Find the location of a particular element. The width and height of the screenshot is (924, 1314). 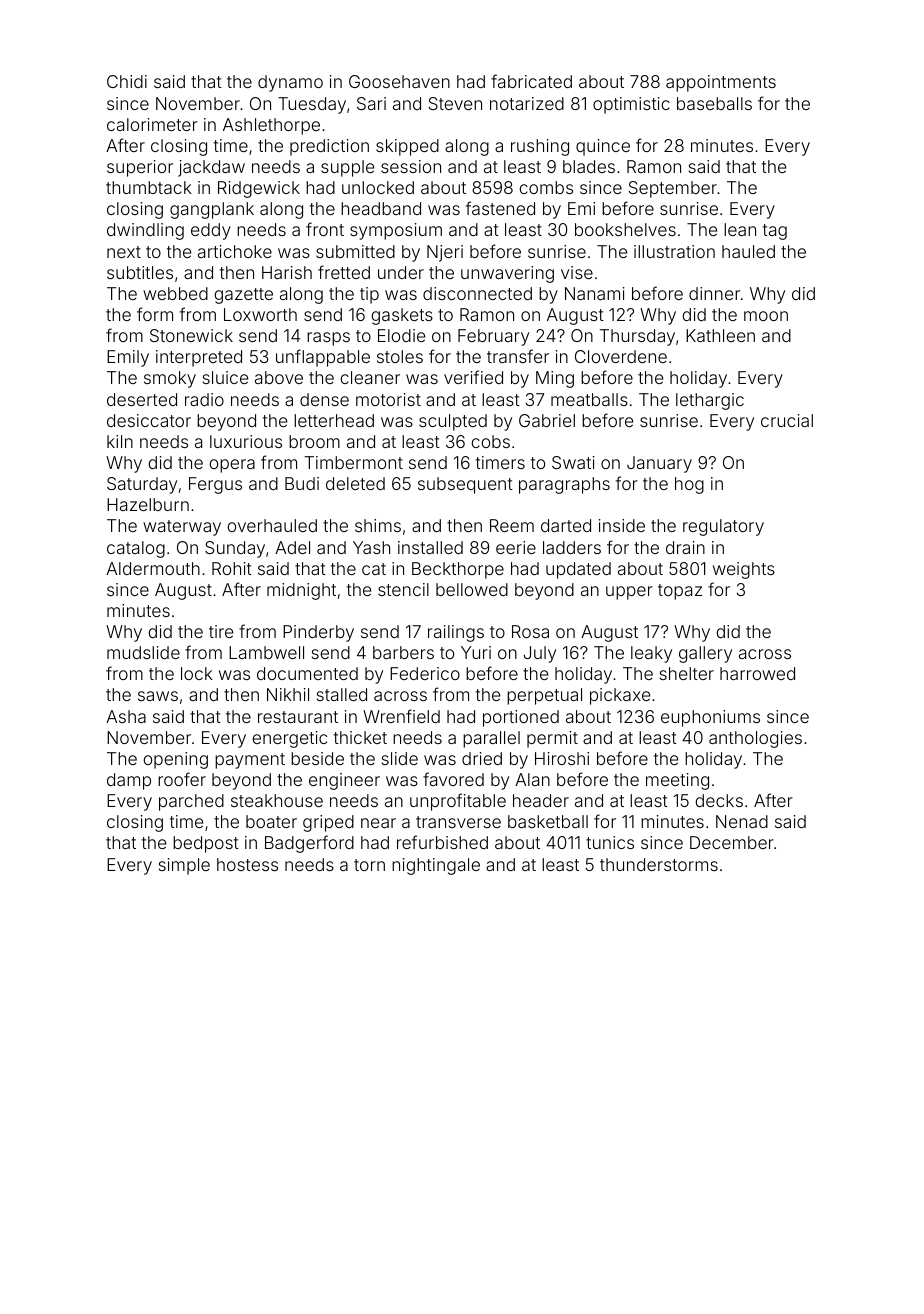

dynamo is located at coordinates (290, 83).
